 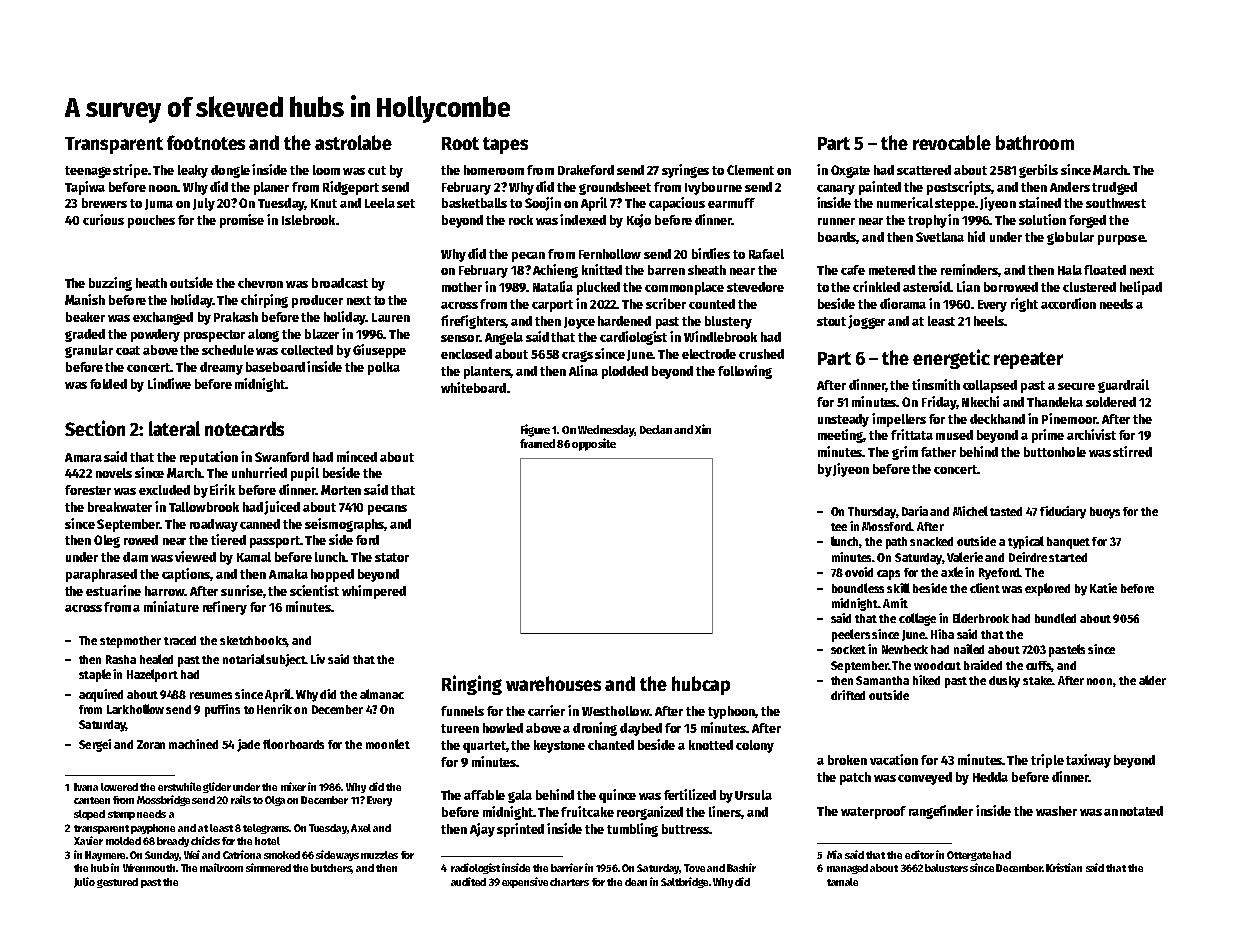 What do you see at coordinates (872, 513) in the document?
I see `Thursday` at bounding box center [872, 513].
